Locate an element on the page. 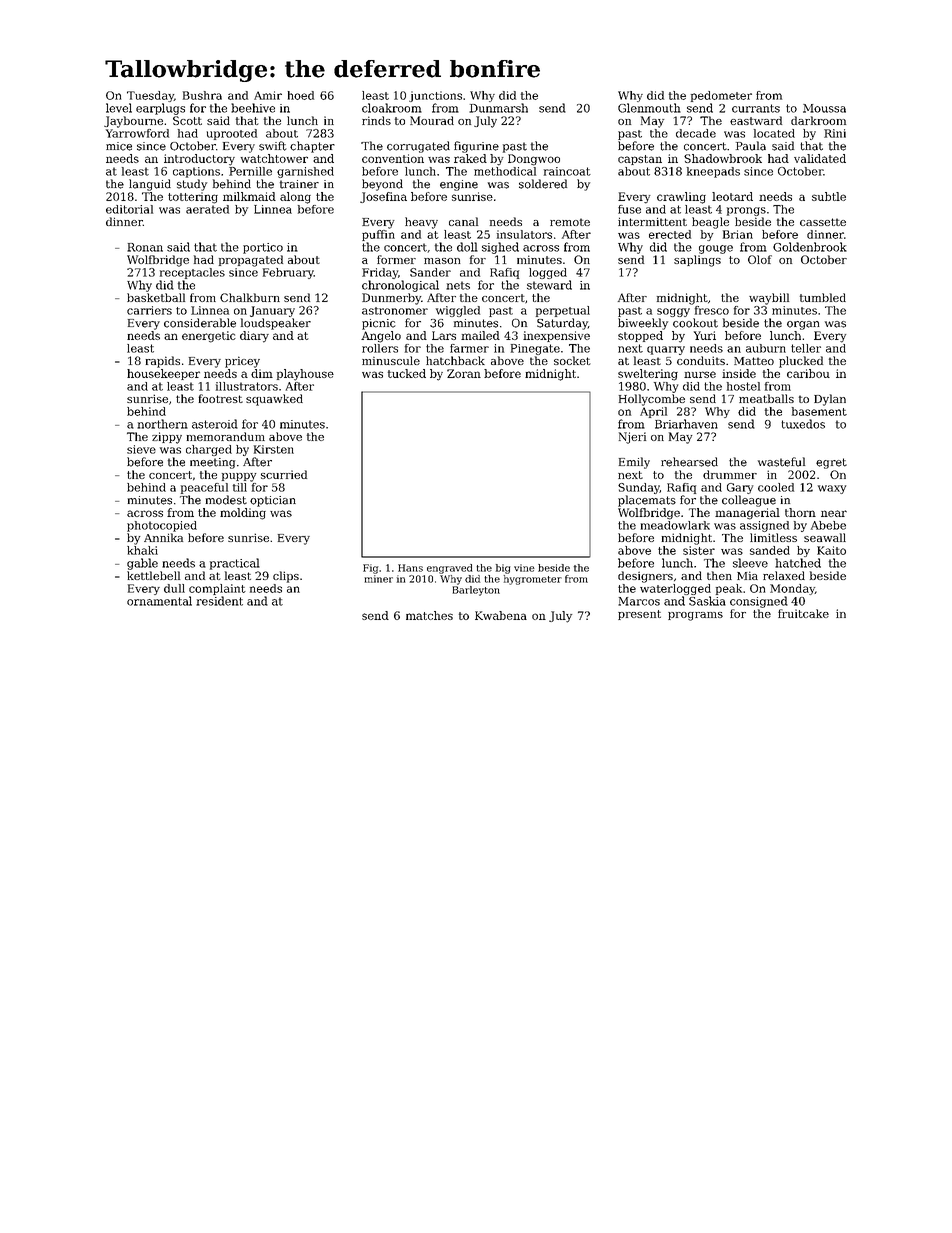  Saturday is located at coordinates (562, 324).
